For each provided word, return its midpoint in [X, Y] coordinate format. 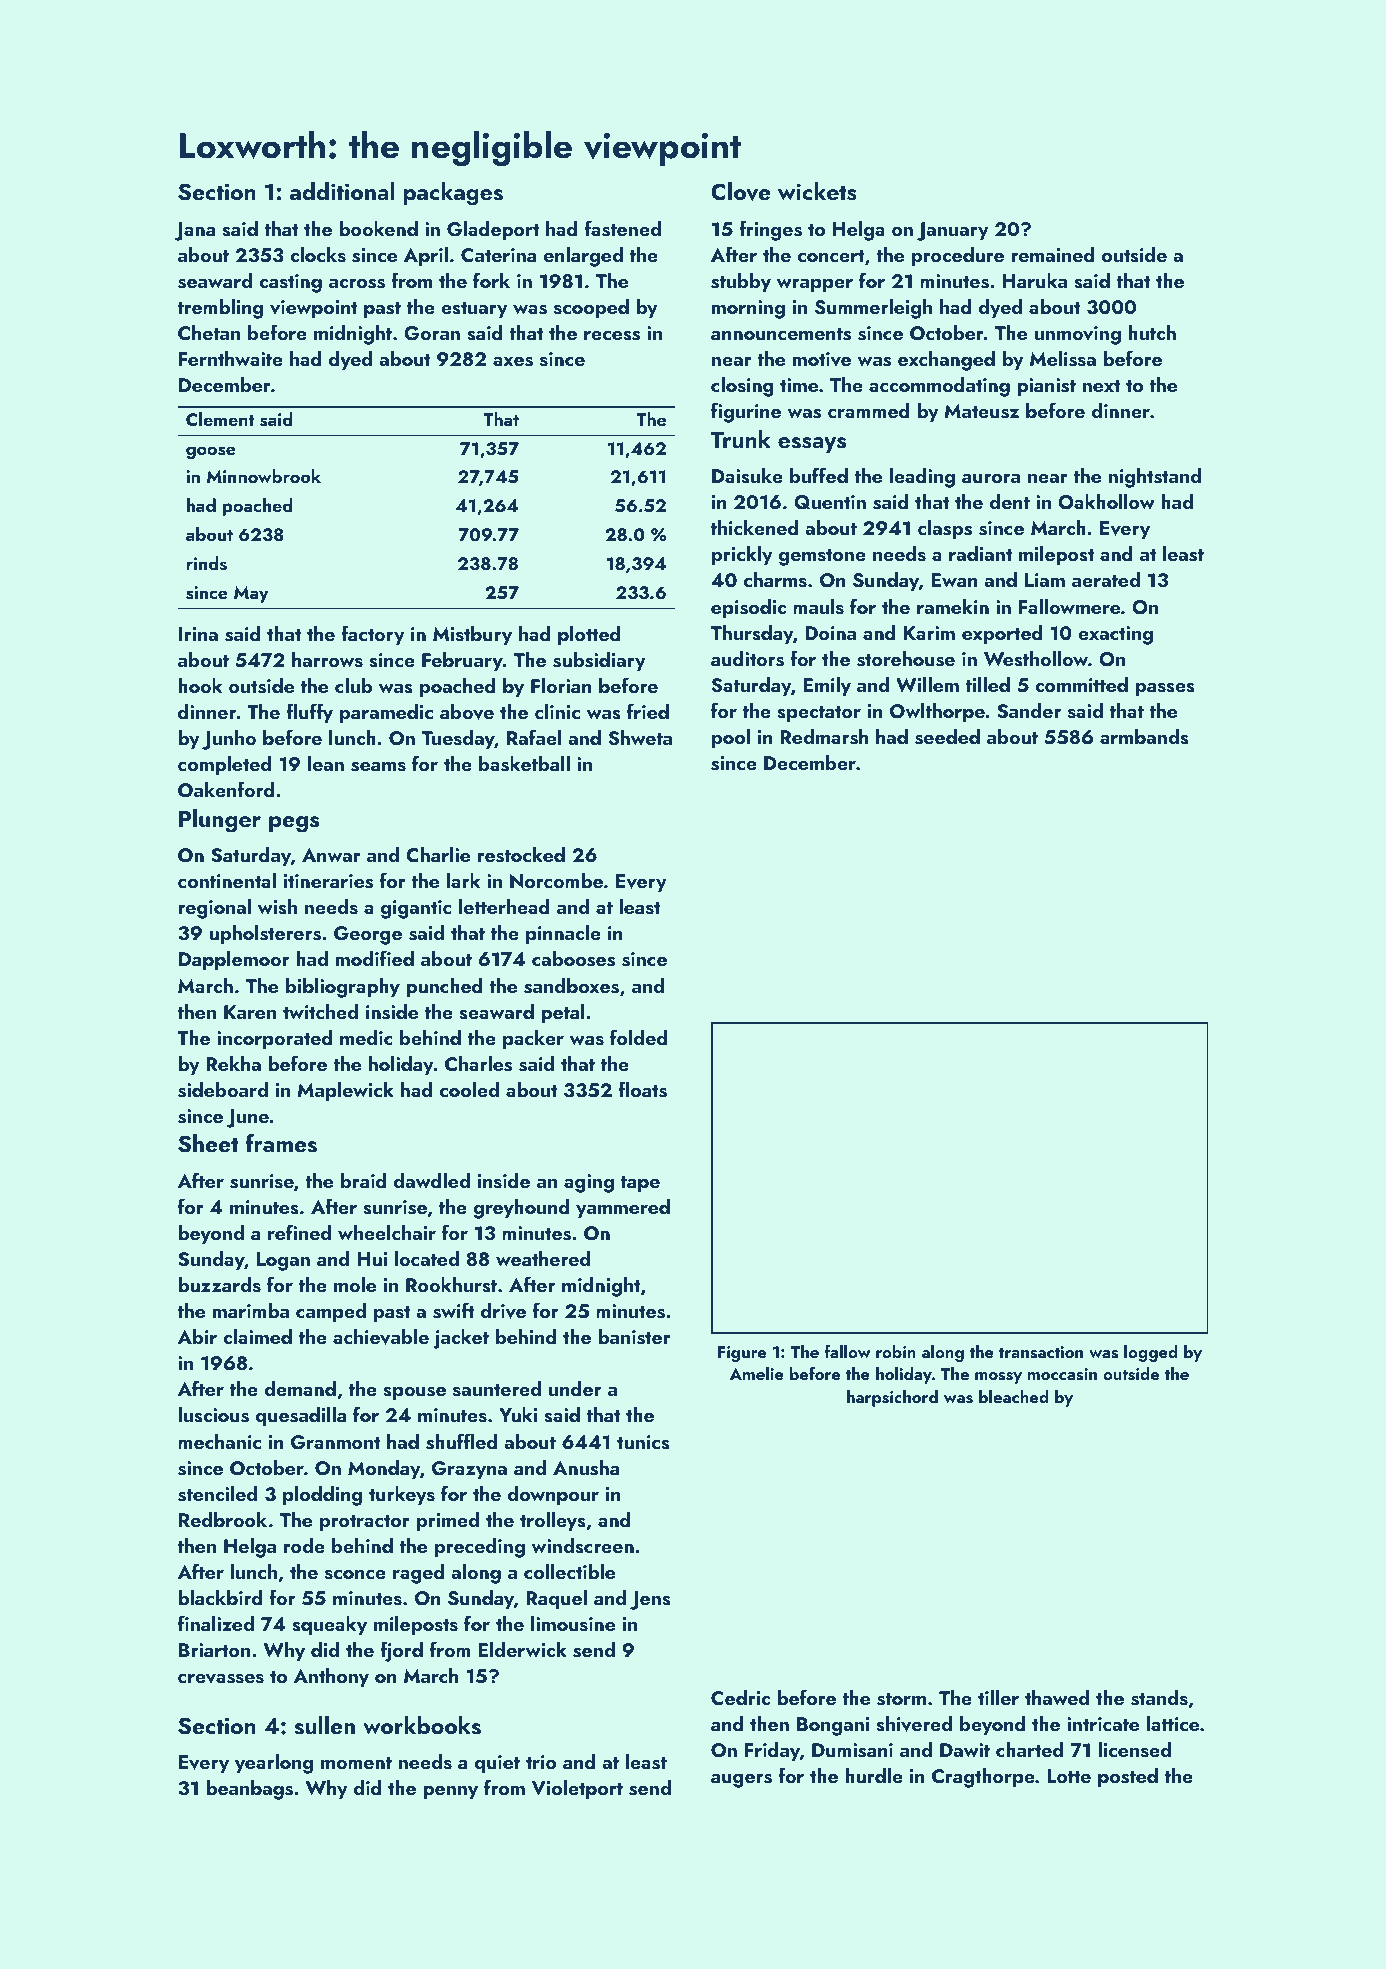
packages [453, 194]
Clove [741, 191]
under [575, 1388]
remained [1053, 254]
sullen [324, 1725]
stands [1159, 1698]
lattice [1173, 1723]
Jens [650, 1600]
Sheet [208, 1143]
